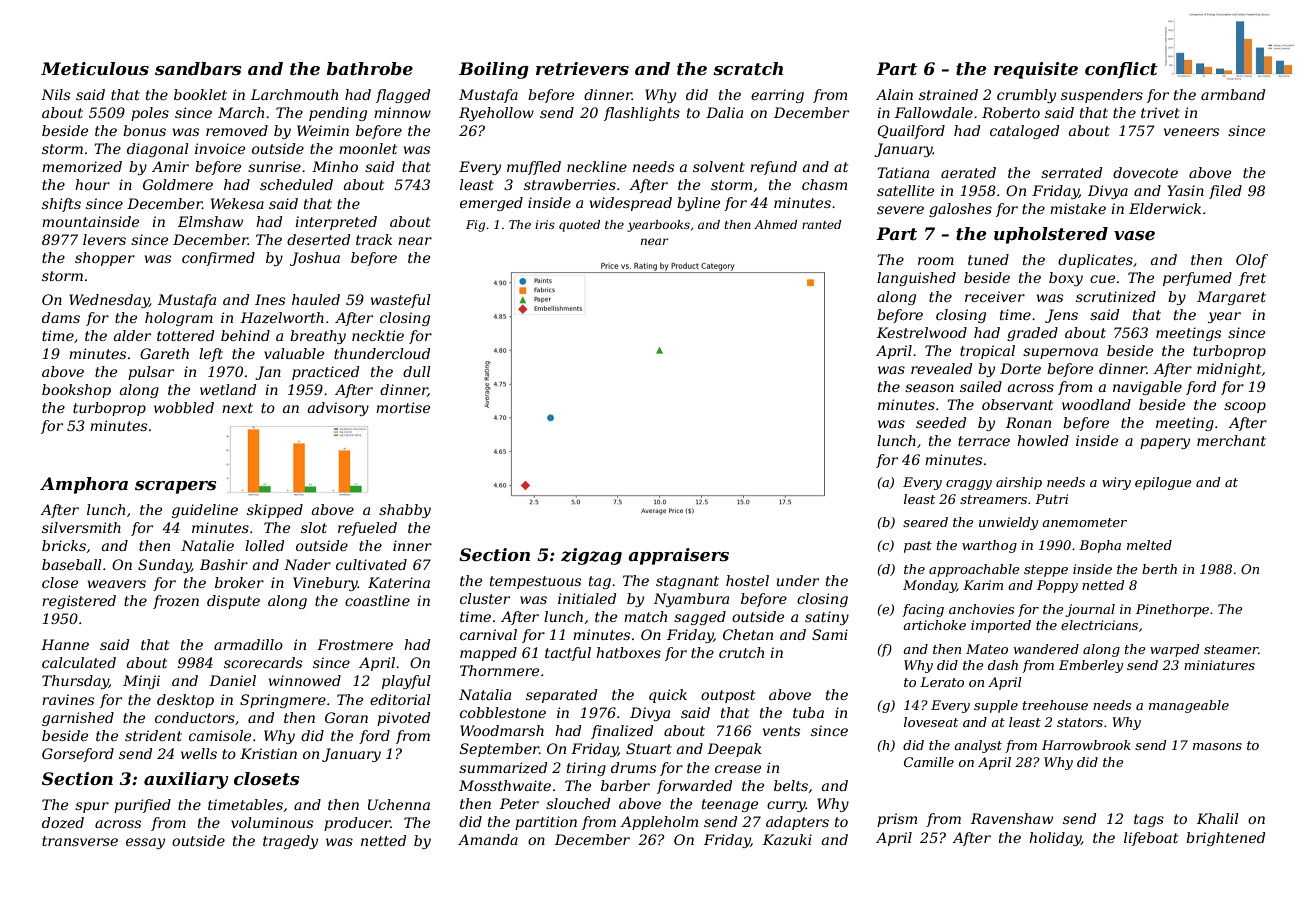 This page has height=924, width=1308. Describe the element at coordinates (248, 644) in the page. I see `armadillo` at that location.
